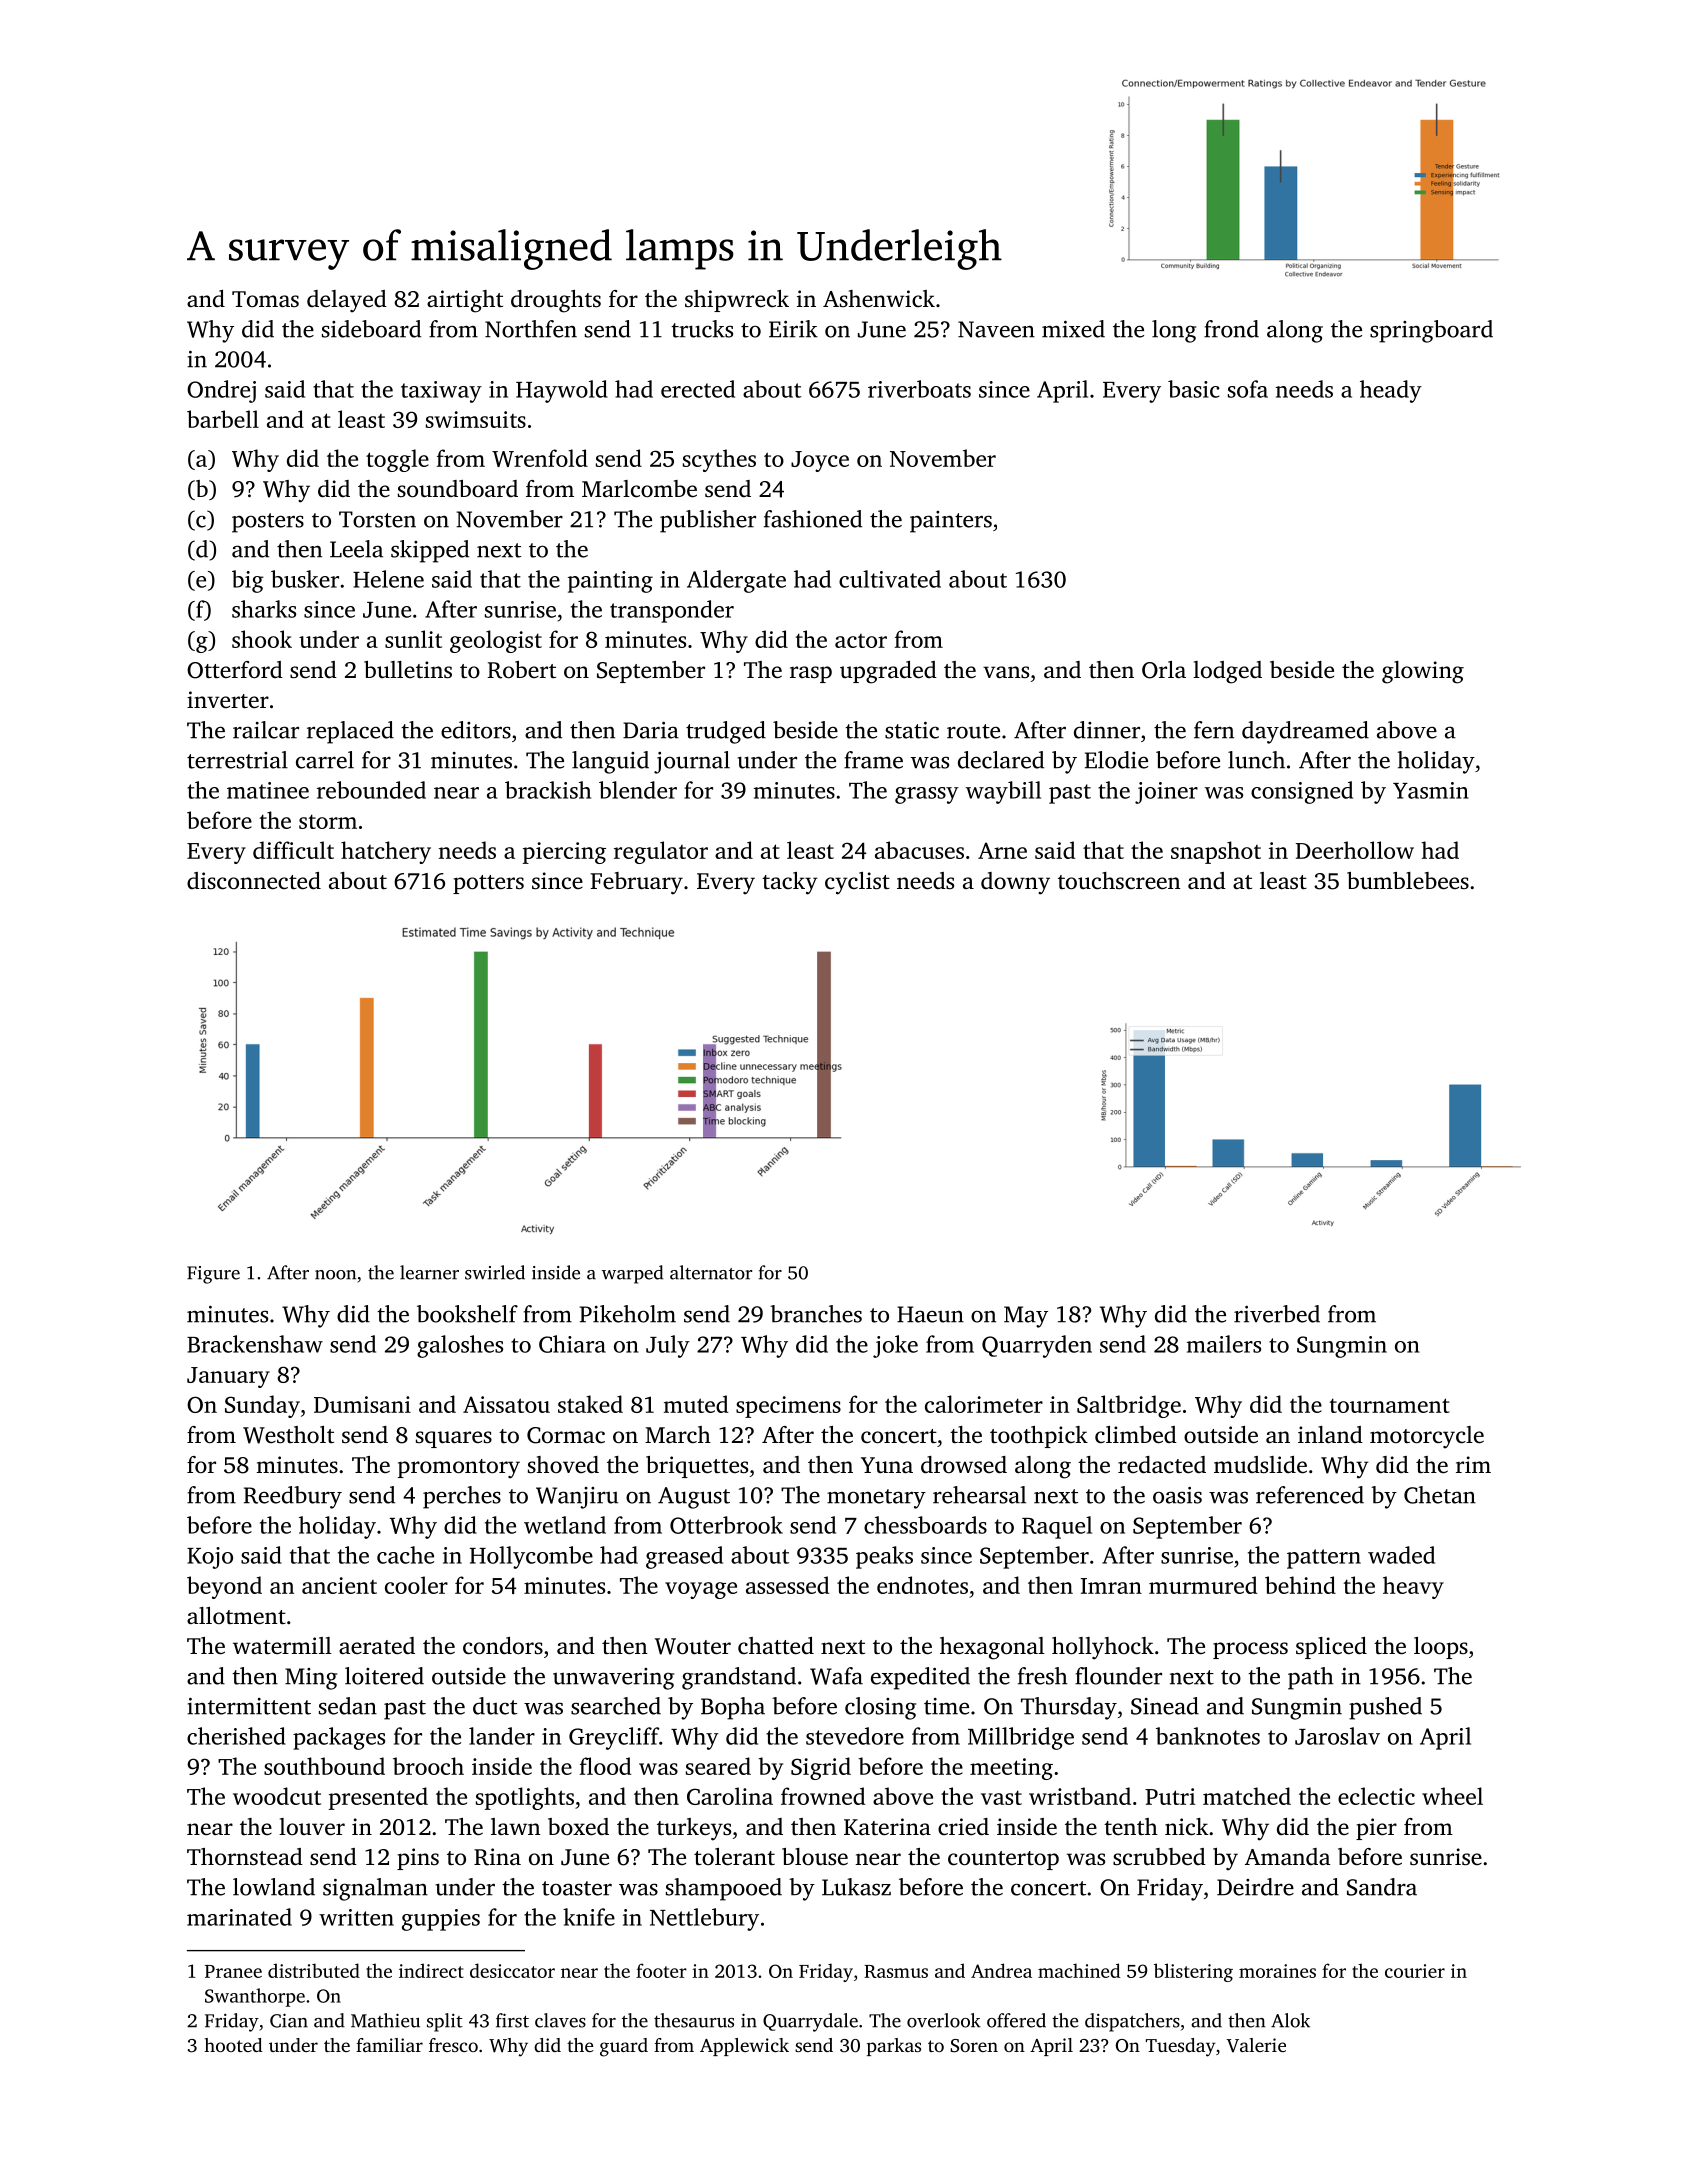 The width and height of the screenshot is (1683, 2178). Describe the element at coordinates (1073, 329) in the screenshot. I see `mixed` at that location.
